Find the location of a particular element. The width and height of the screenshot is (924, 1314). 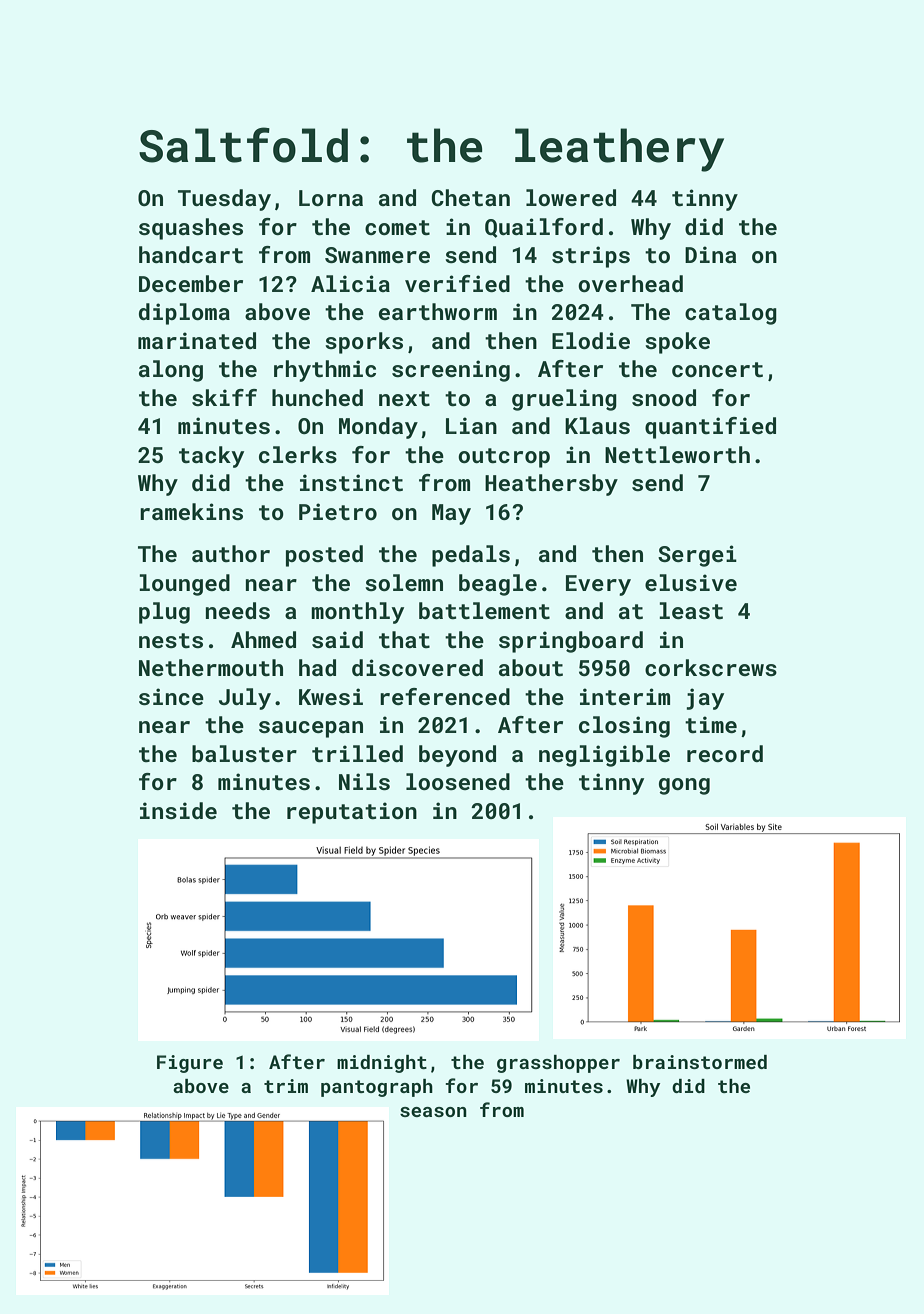

loosened is located at coordinates (458, 781).
